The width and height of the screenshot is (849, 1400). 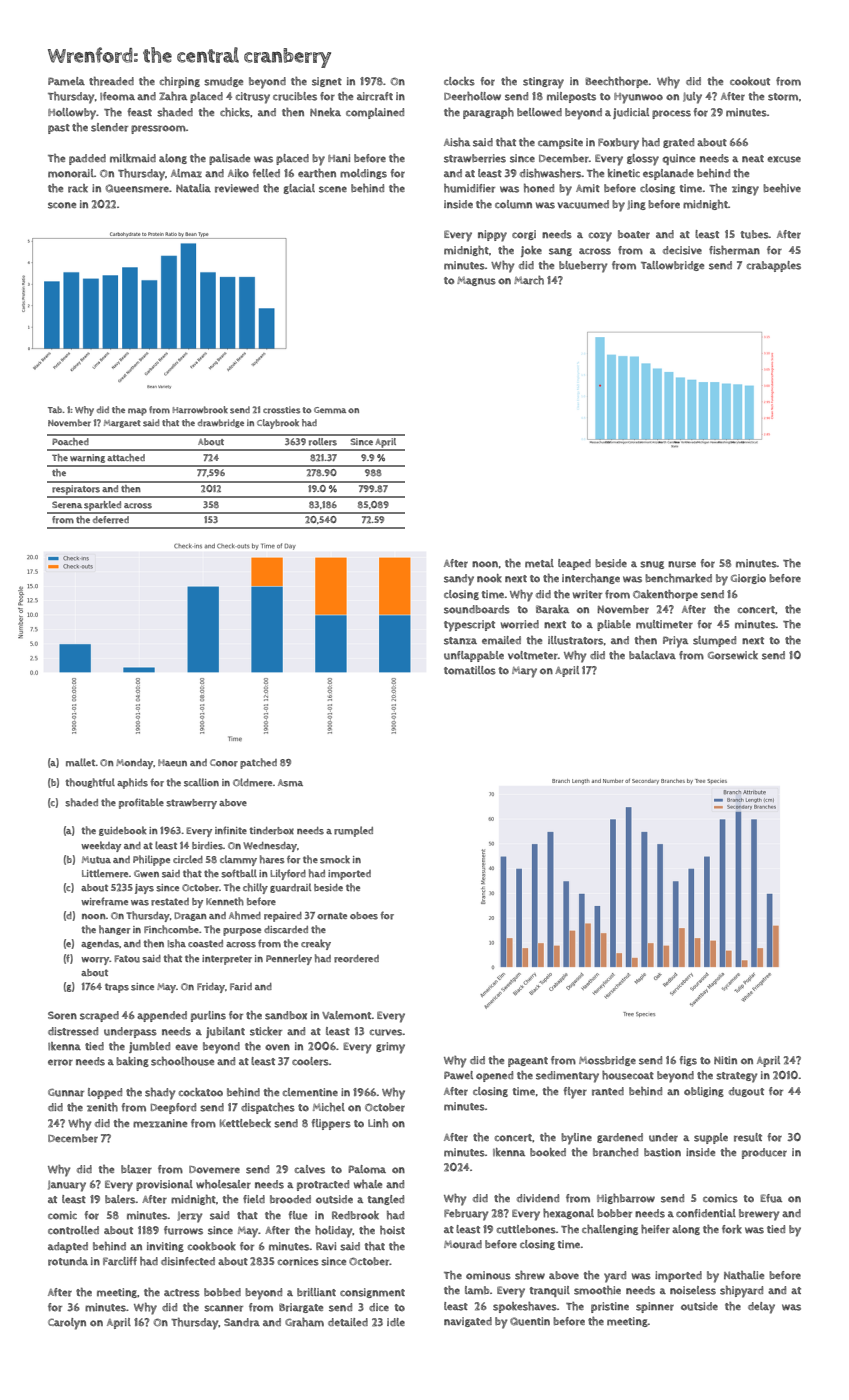 I want to click on smudge, so click(x=223, y=82).
